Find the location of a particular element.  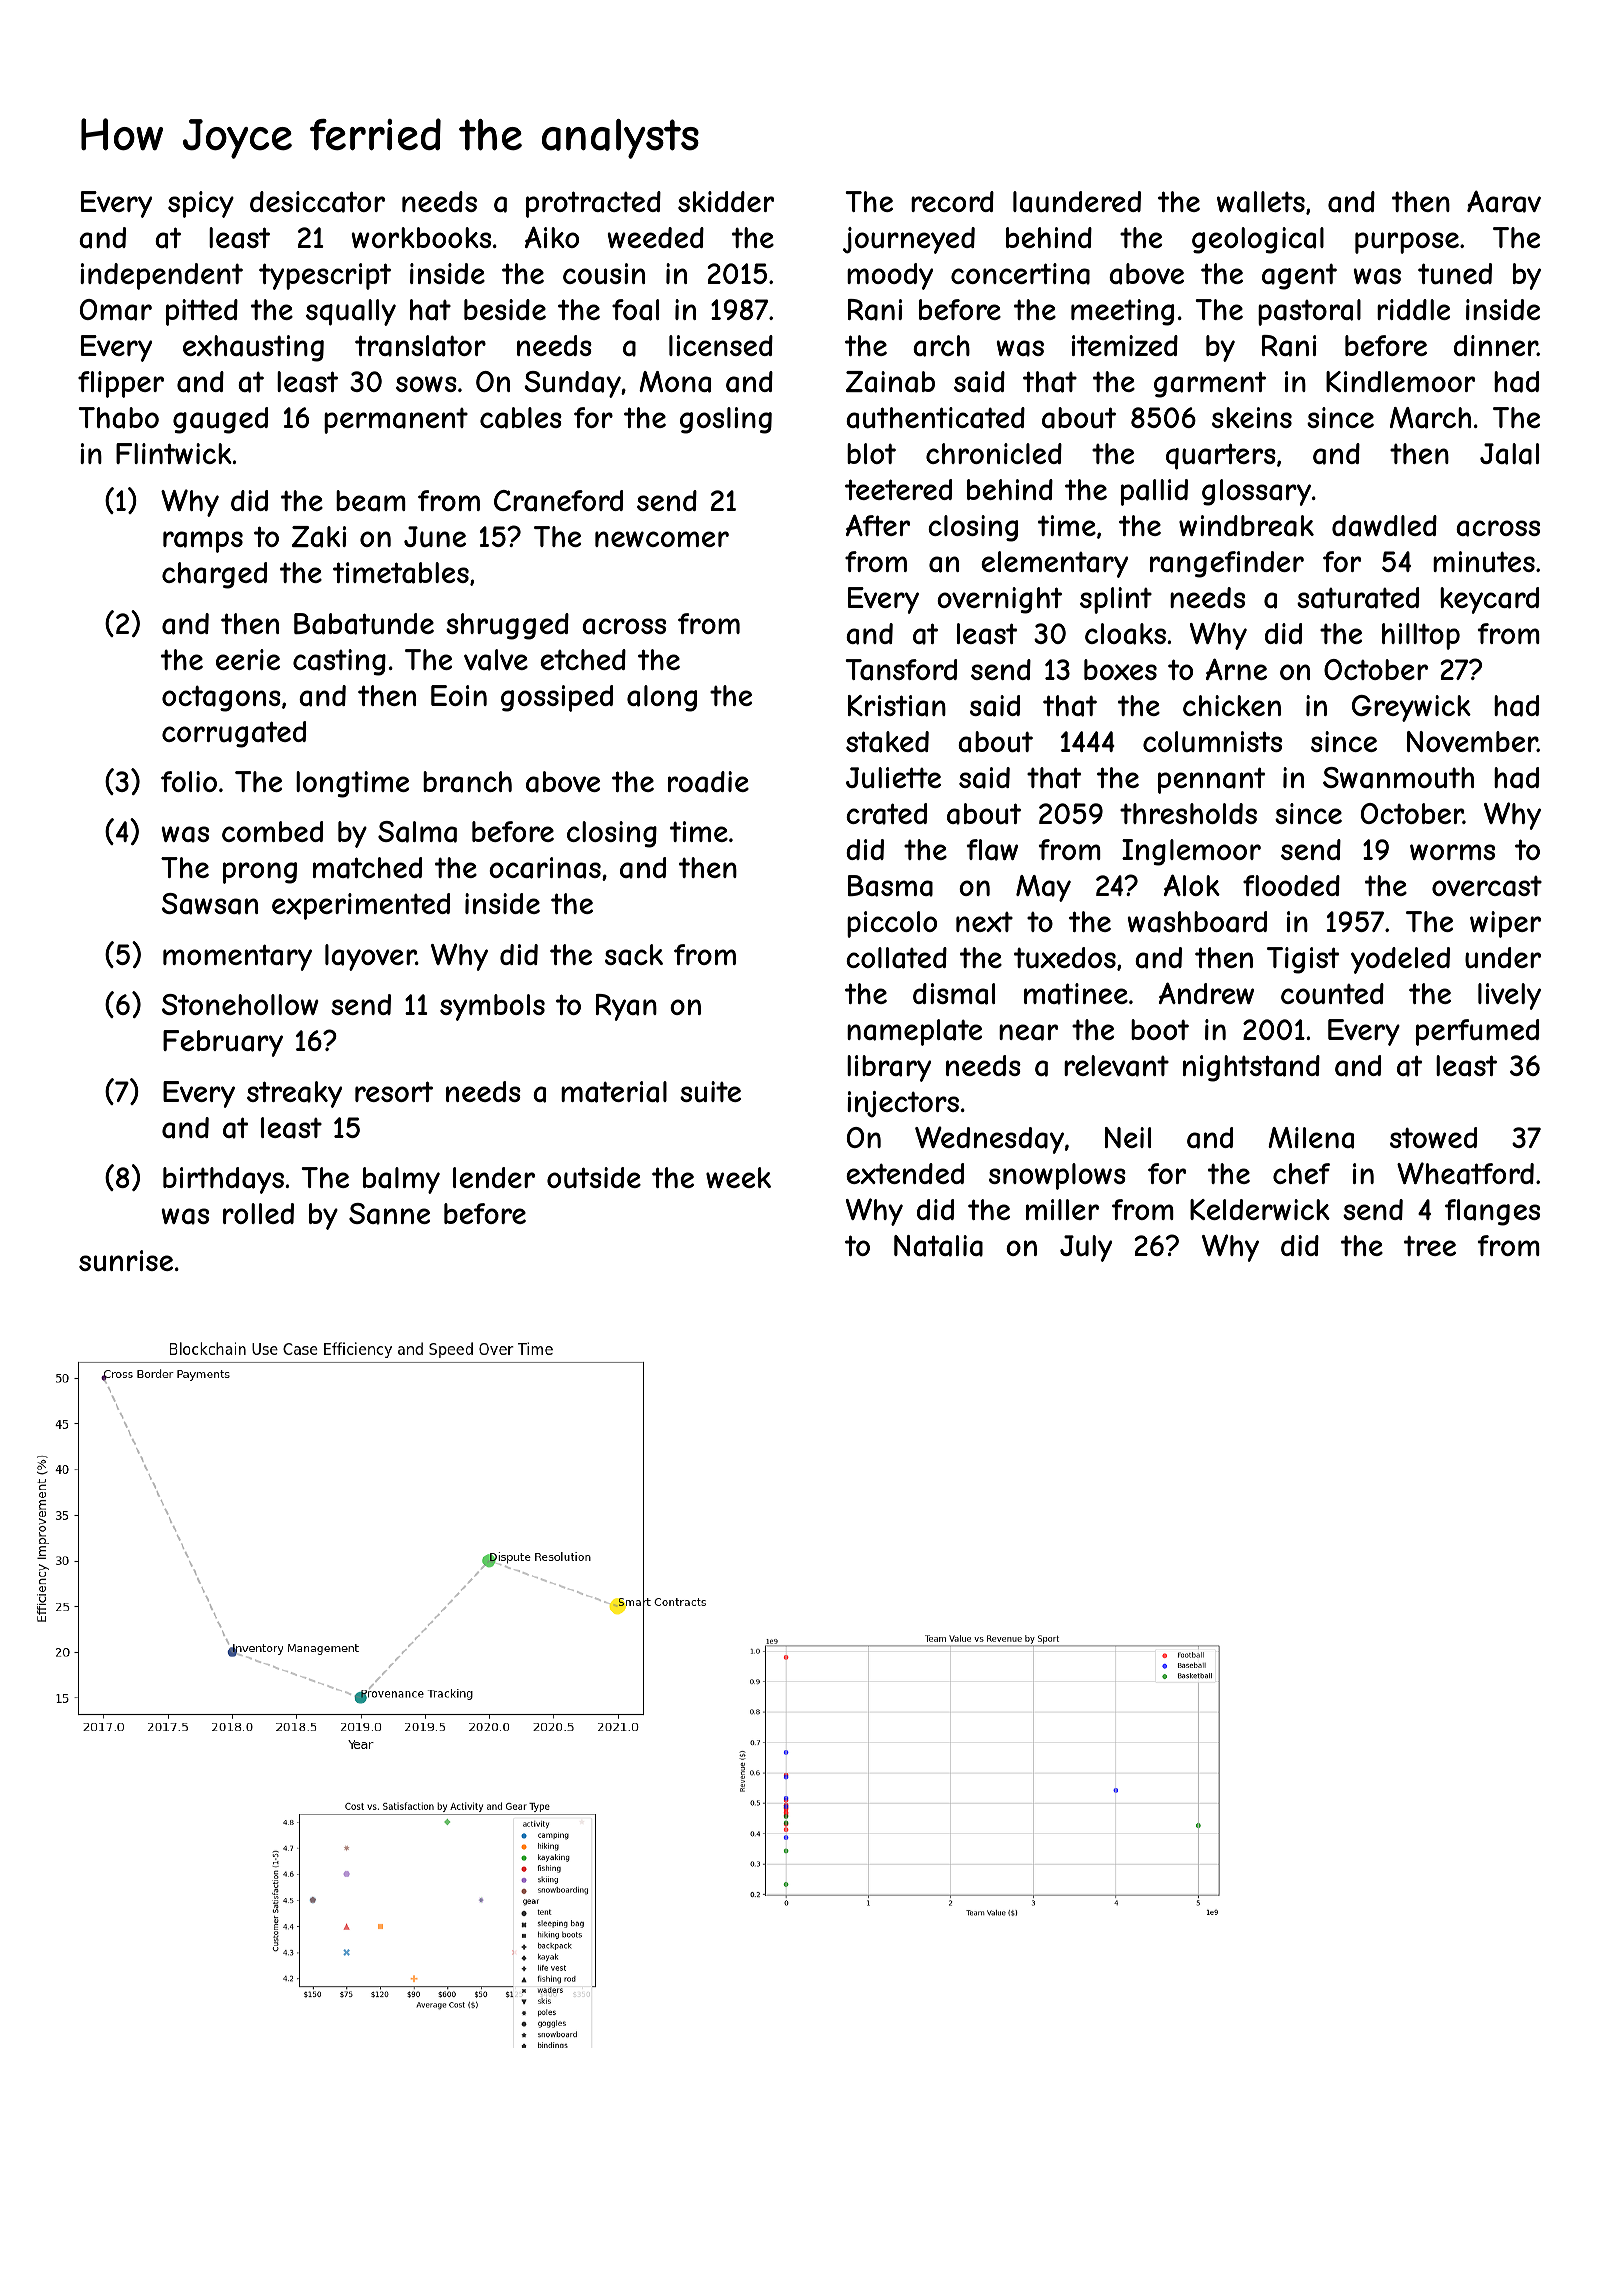

Inglemoor is located at coordinates (1191, 852).
